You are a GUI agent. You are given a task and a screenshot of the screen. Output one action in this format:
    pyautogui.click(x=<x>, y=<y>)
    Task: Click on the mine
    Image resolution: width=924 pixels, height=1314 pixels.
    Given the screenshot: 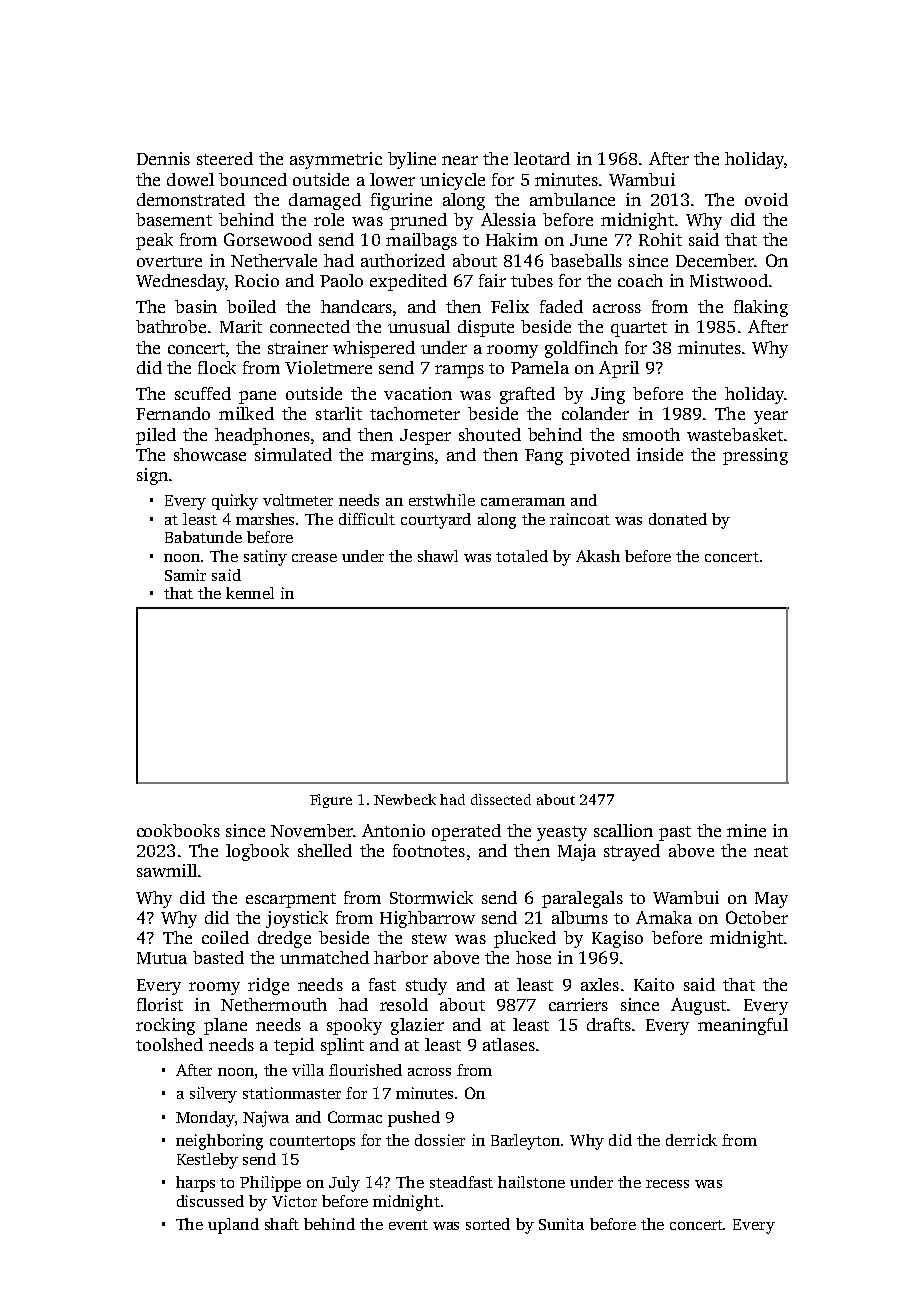 What is the action you would take?
    pyautogui.click(x=746, y=830)
